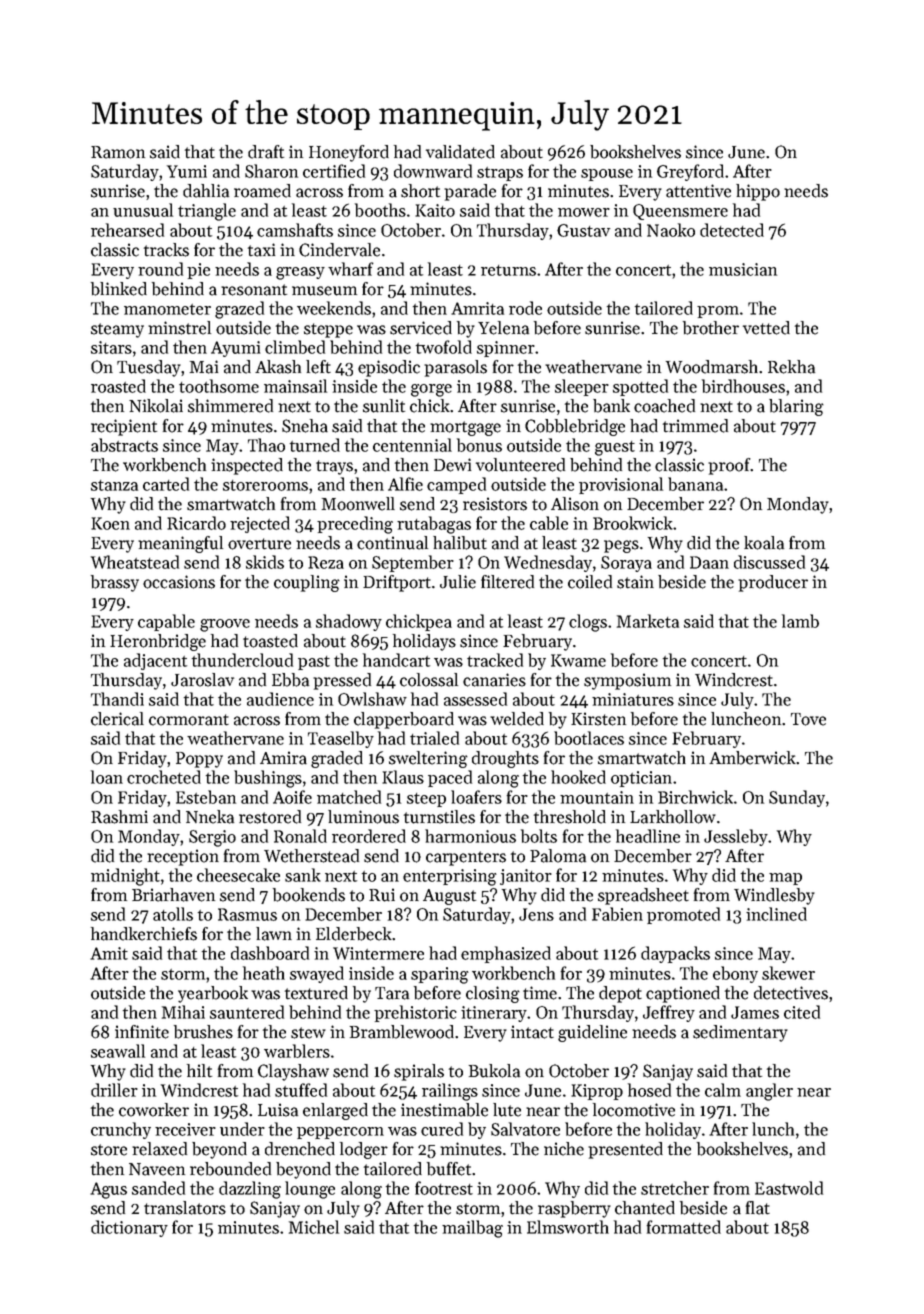 Image resolution: width=924 pixels, height=1314 pixels. Describe the element at coordinates (648, 836) in the screenshot. I see `headline` at that location.
